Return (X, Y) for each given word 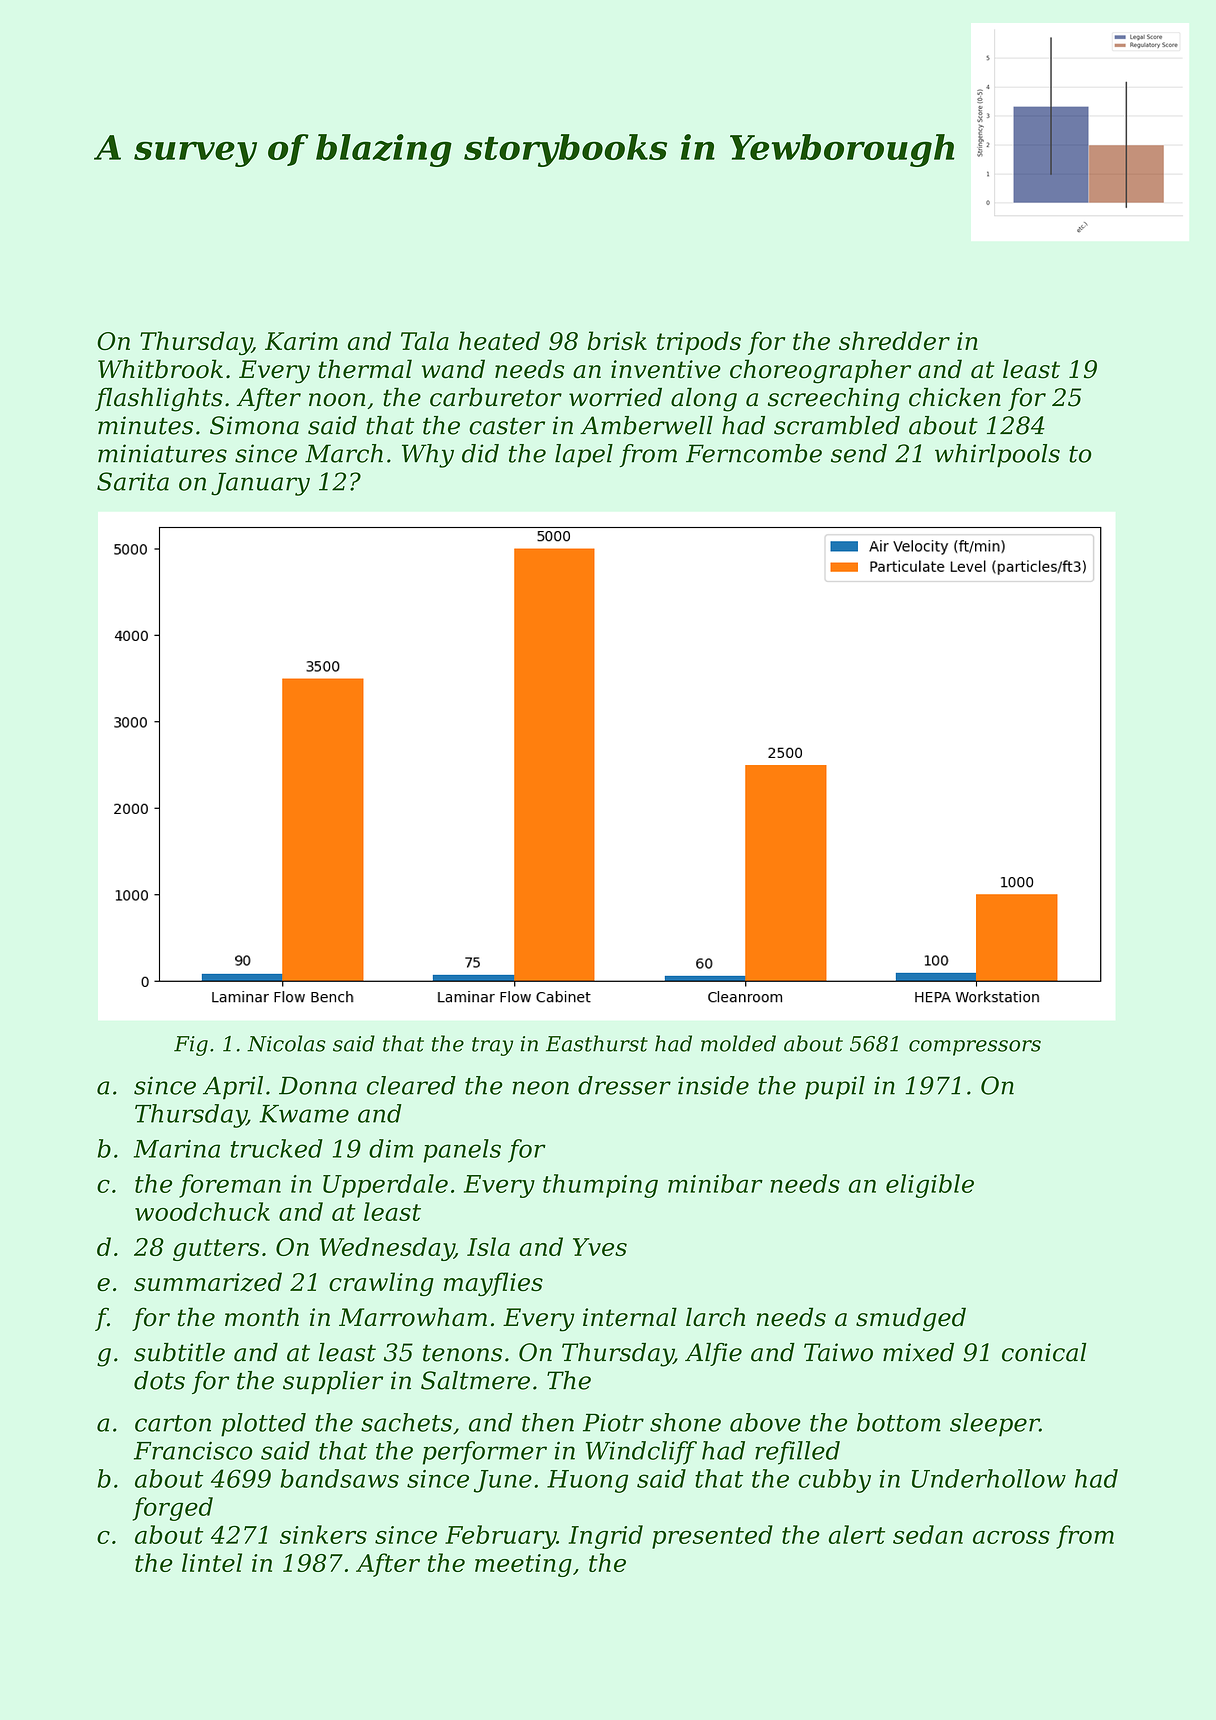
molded (738, 1043)
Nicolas (286, 1043)
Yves (600, 1247)
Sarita (133, 481)
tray (492, 1046)
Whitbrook (160, 369)
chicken (955, 397)
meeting (523, 1565)
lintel (212, 1562)
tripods (699, 343)
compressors (975, 1048)
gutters (216, 1250)
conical (1044, 1352)
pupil (835, 1088)
